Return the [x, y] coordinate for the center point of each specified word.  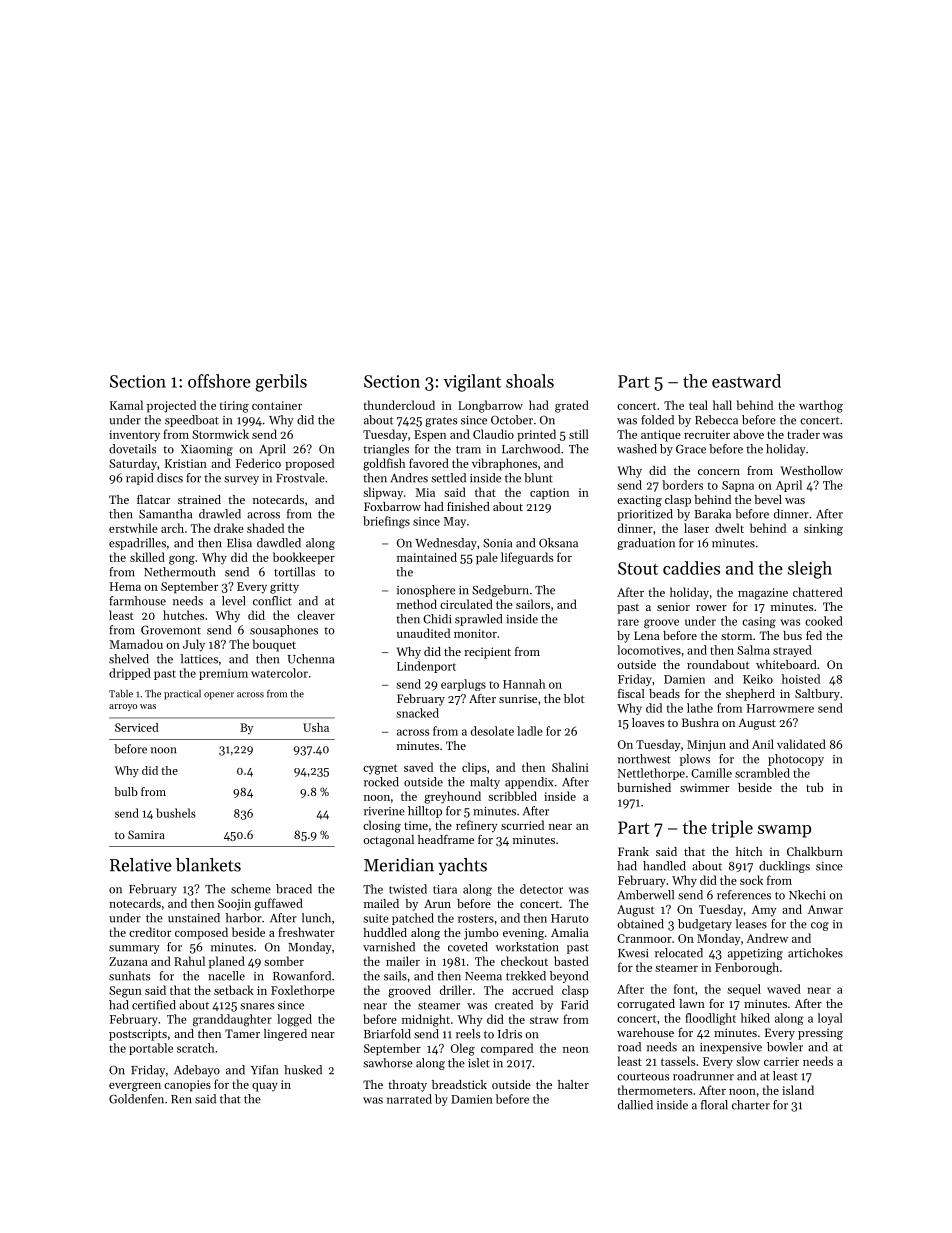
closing [382, 826]
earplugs [463, 685]
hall [722, 405]
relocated [679, 953]
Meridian [399, 865]
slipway [383, 493]
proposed [309, 464]
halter [573, 1084]
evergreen [135, 1087]
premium [223, 674]
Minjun [706, 746]
